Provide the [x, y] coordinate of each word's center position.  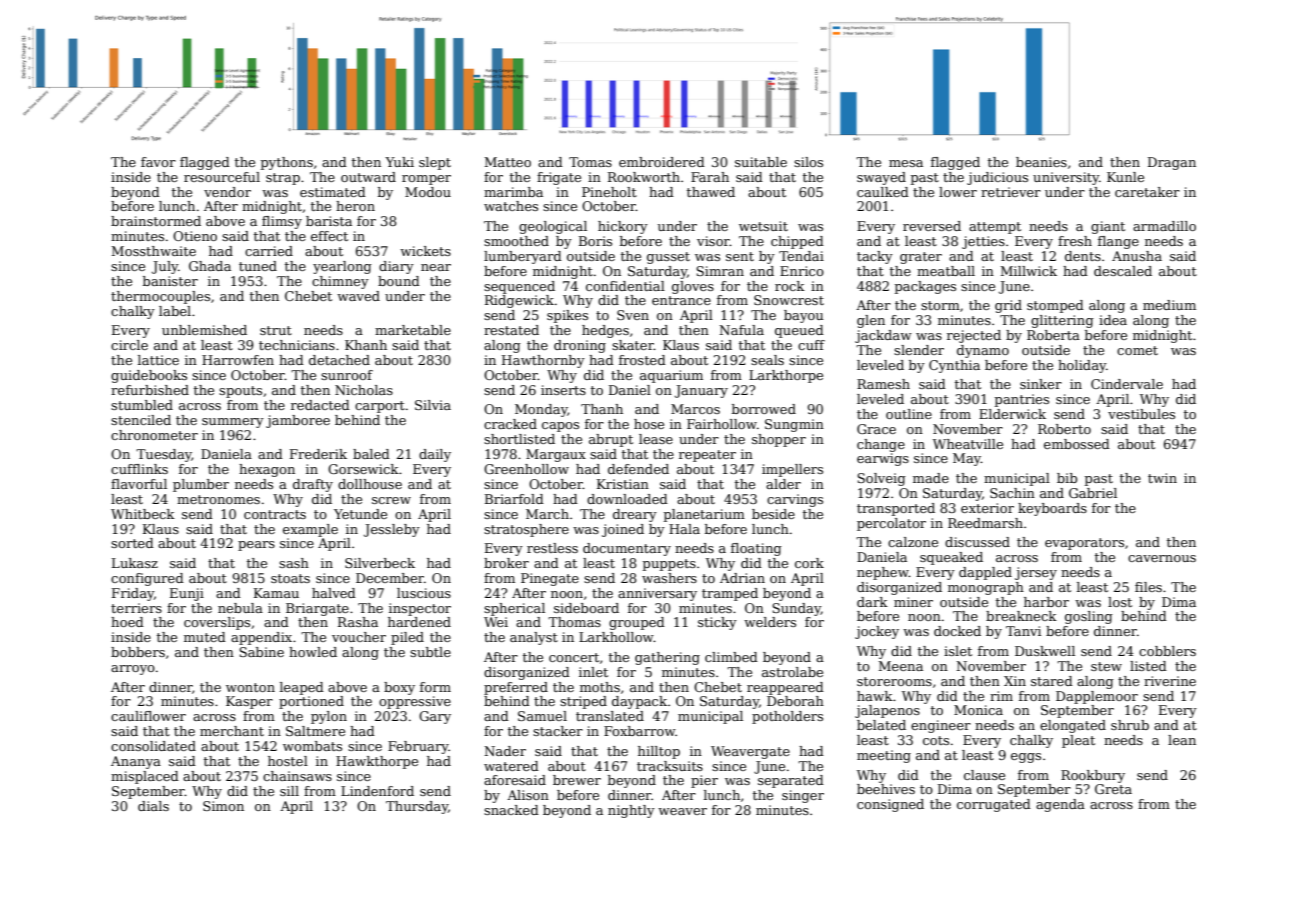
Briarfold [514, 499]
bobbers [138, 652]
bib [1067, 478]
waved [358, 296]
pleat [1078, 741]
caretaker [1147, 192]
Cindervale [1127, 384]
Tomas [590, 162]
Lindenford [377, 791]
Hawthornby [543, 361]
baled [371, 454]
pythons [287, 163]
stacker [558, 731]
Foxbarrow [639, 731]
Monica [978, 710]
